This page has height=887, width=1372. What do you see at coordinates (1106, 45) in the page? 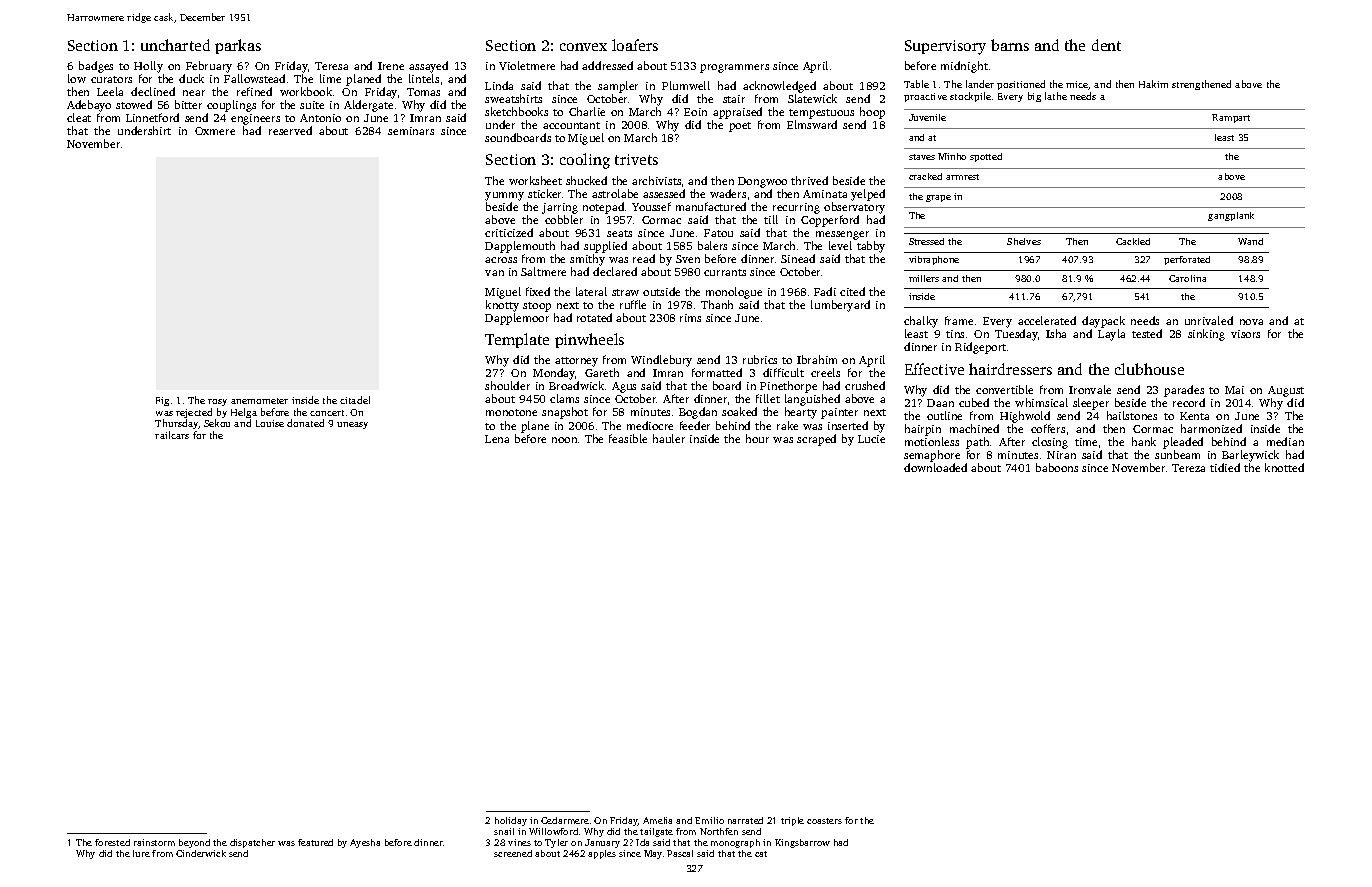
I see `dent` at bounding box center [1106, 45].
